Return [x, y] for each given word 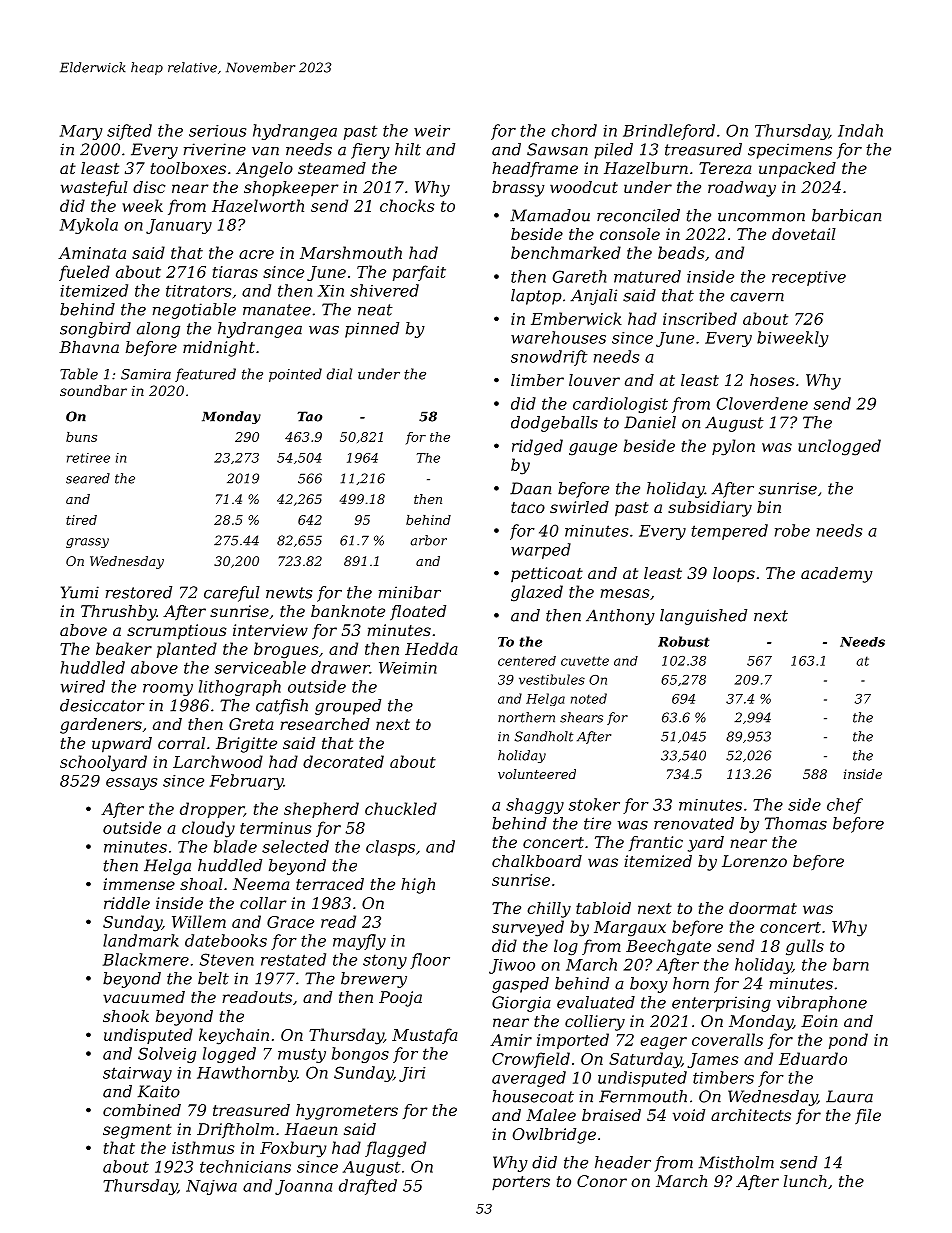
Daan [530, 488]
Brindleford [669, 132]
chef [845, 806]
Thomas [796, 823]
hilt [408, 149]
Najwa [211, 1187]
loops [734, 575]
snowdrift [549, 358]
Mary [81, 132]
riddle [127, 903]
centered [527, 661]
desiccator [102, 705]
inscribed [700, 318]
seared [88, 478]
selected [295, 846]
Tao [309, 416]
